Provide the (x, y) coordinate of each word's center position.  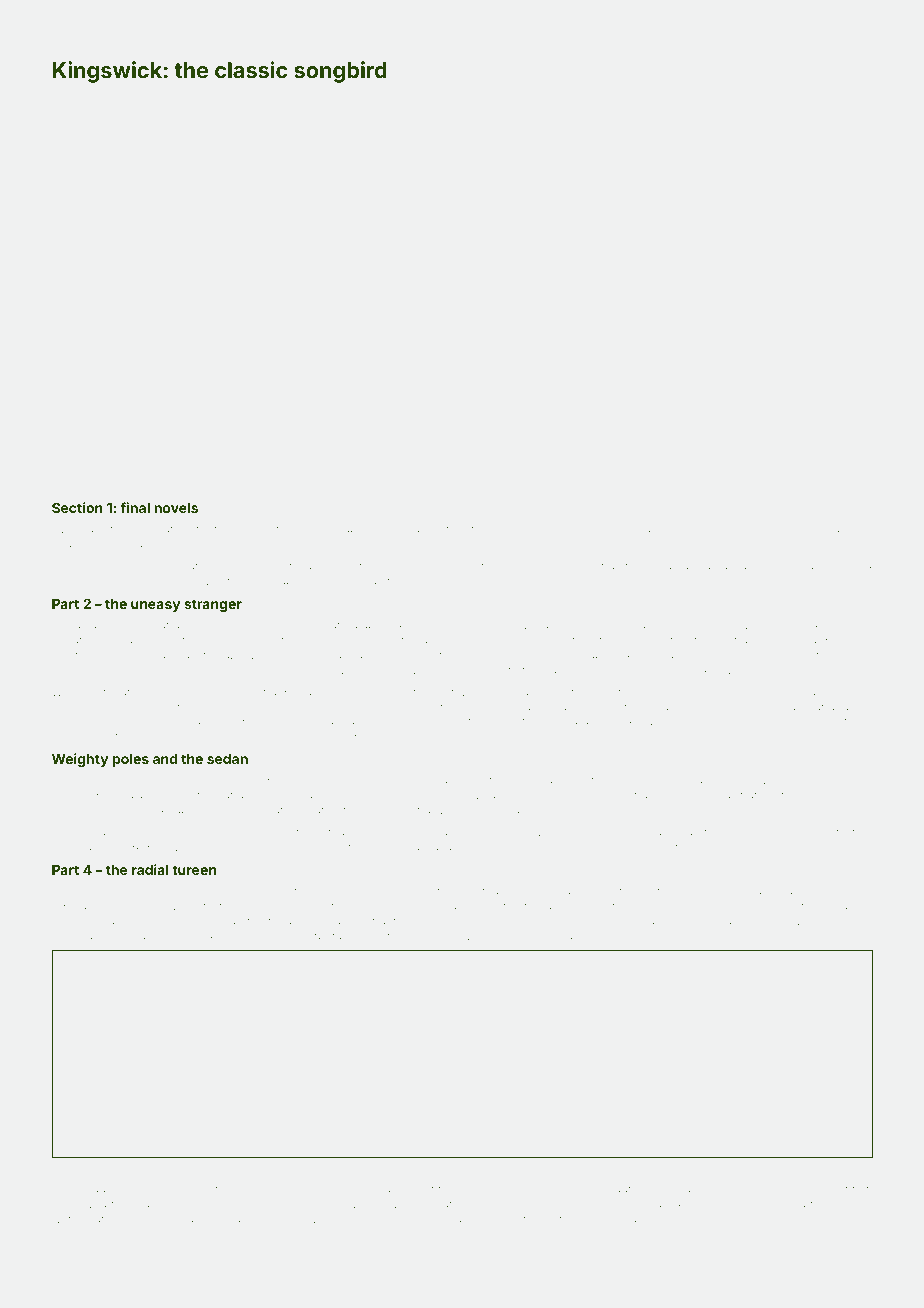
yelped (854, 923)
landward (121, 936)
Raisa (205, 779)
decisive (456, 936)
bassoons (433, 529)
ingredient (764, 796)
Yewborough (739, 530)
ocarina (170, 529)
